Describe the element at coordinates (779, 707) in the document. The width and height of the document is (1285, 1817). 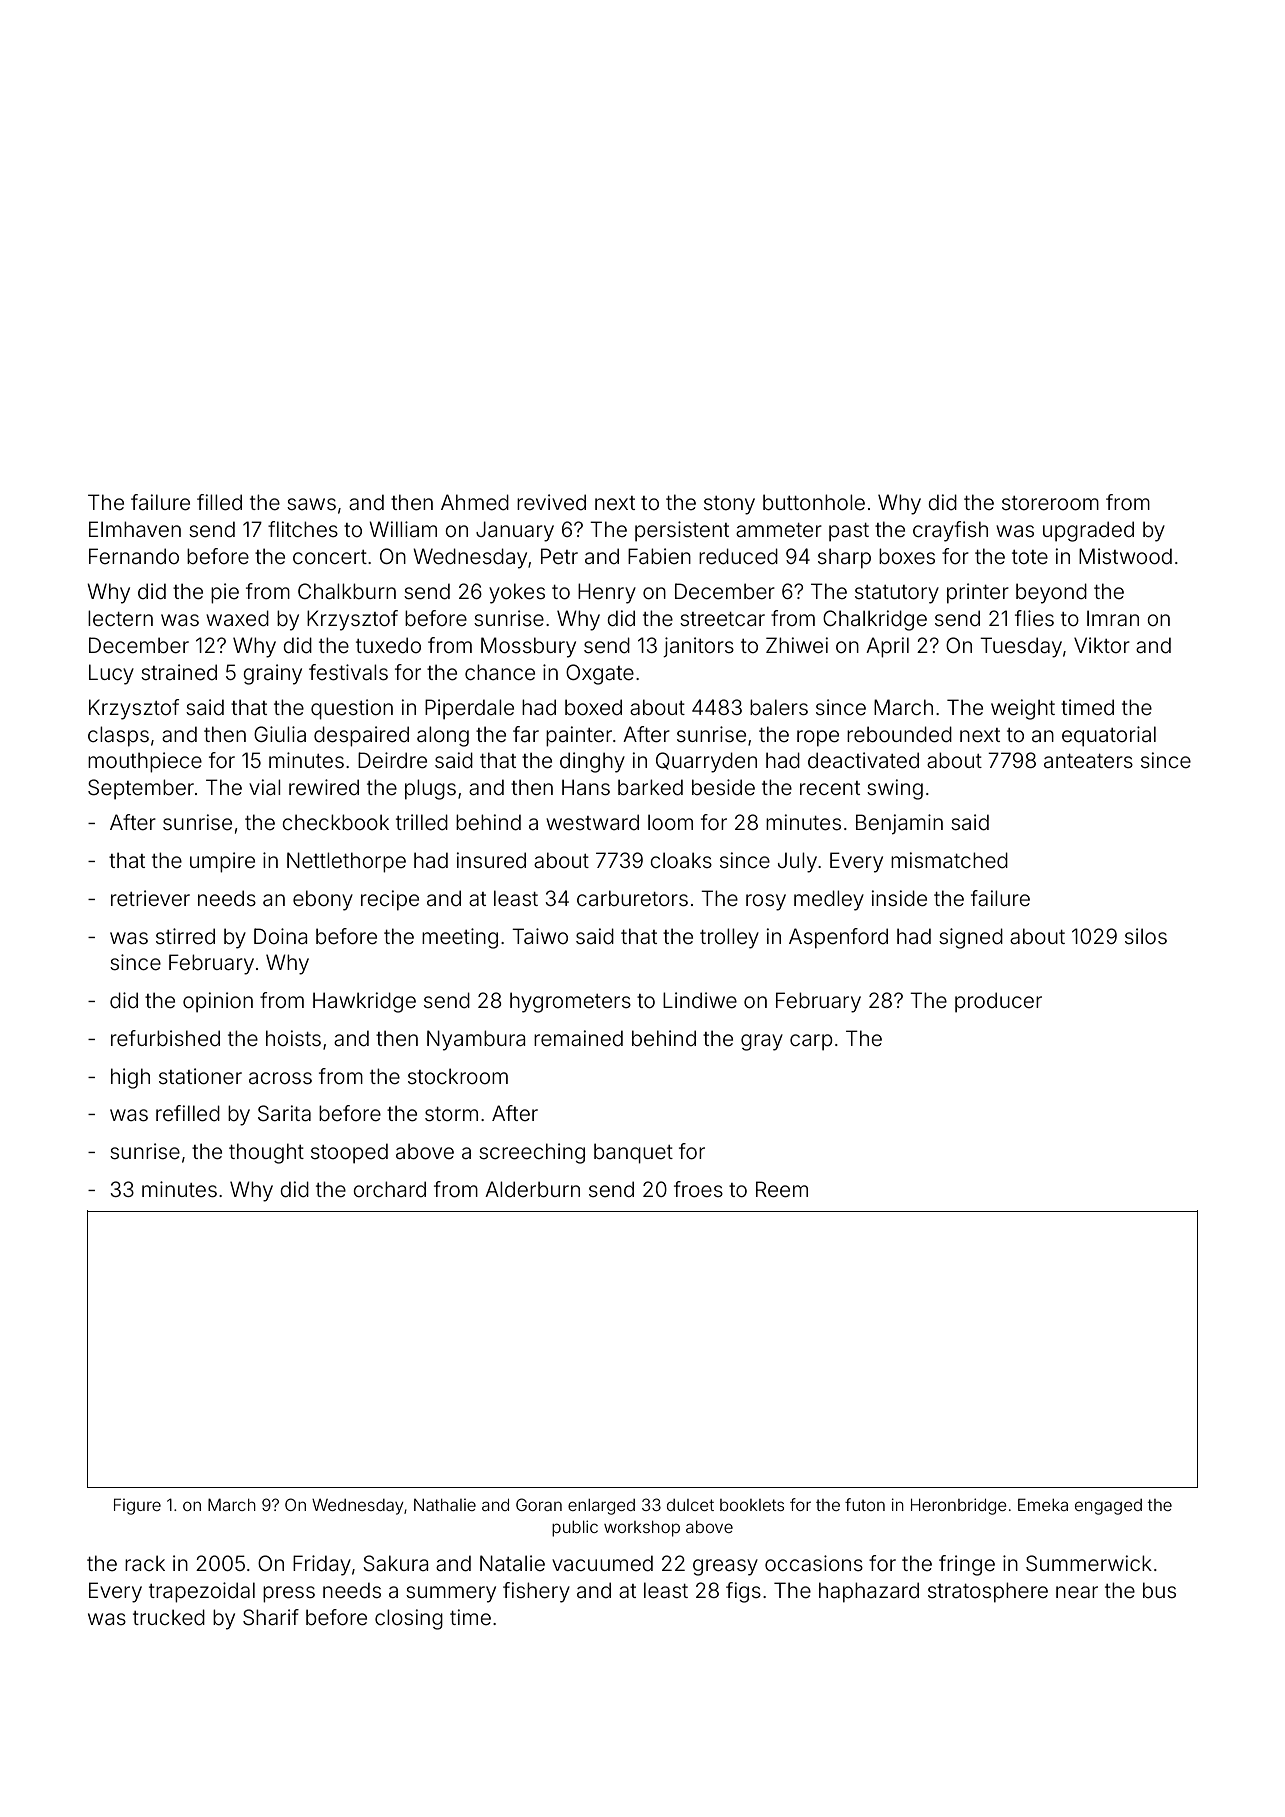
I see `balers` at that location.
